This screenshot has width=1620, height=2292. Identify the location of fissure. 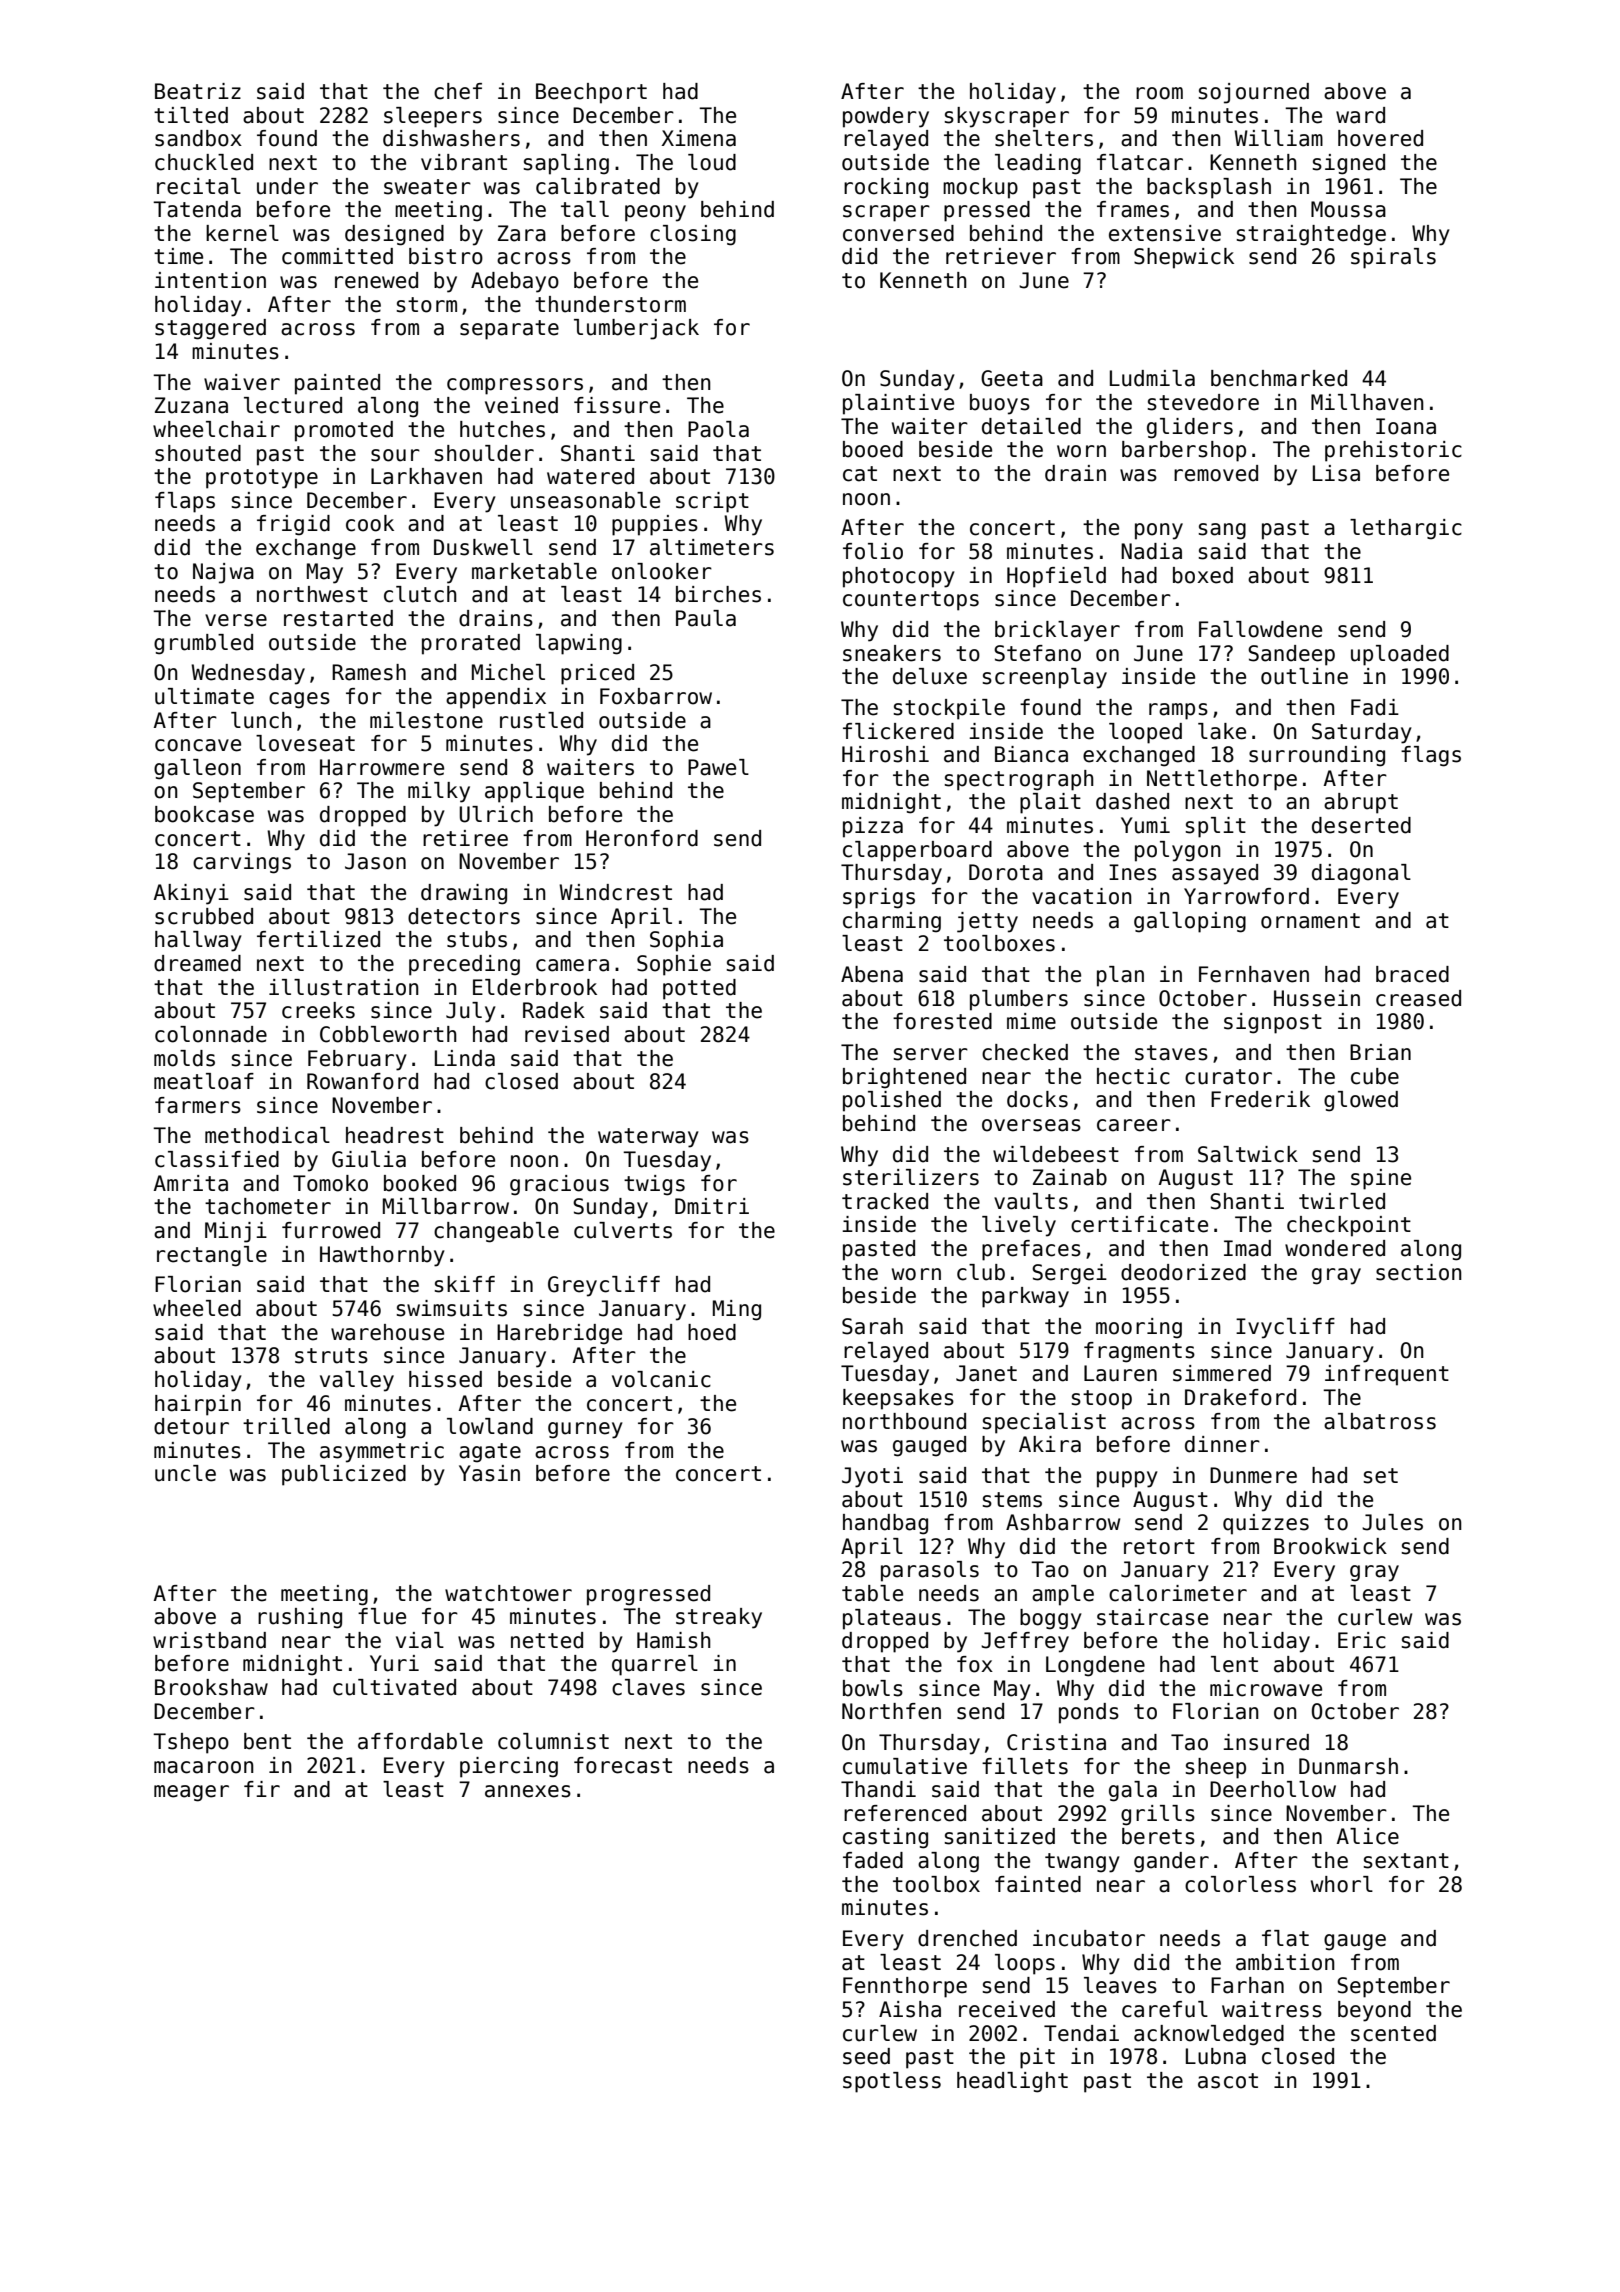
(617, 405).
